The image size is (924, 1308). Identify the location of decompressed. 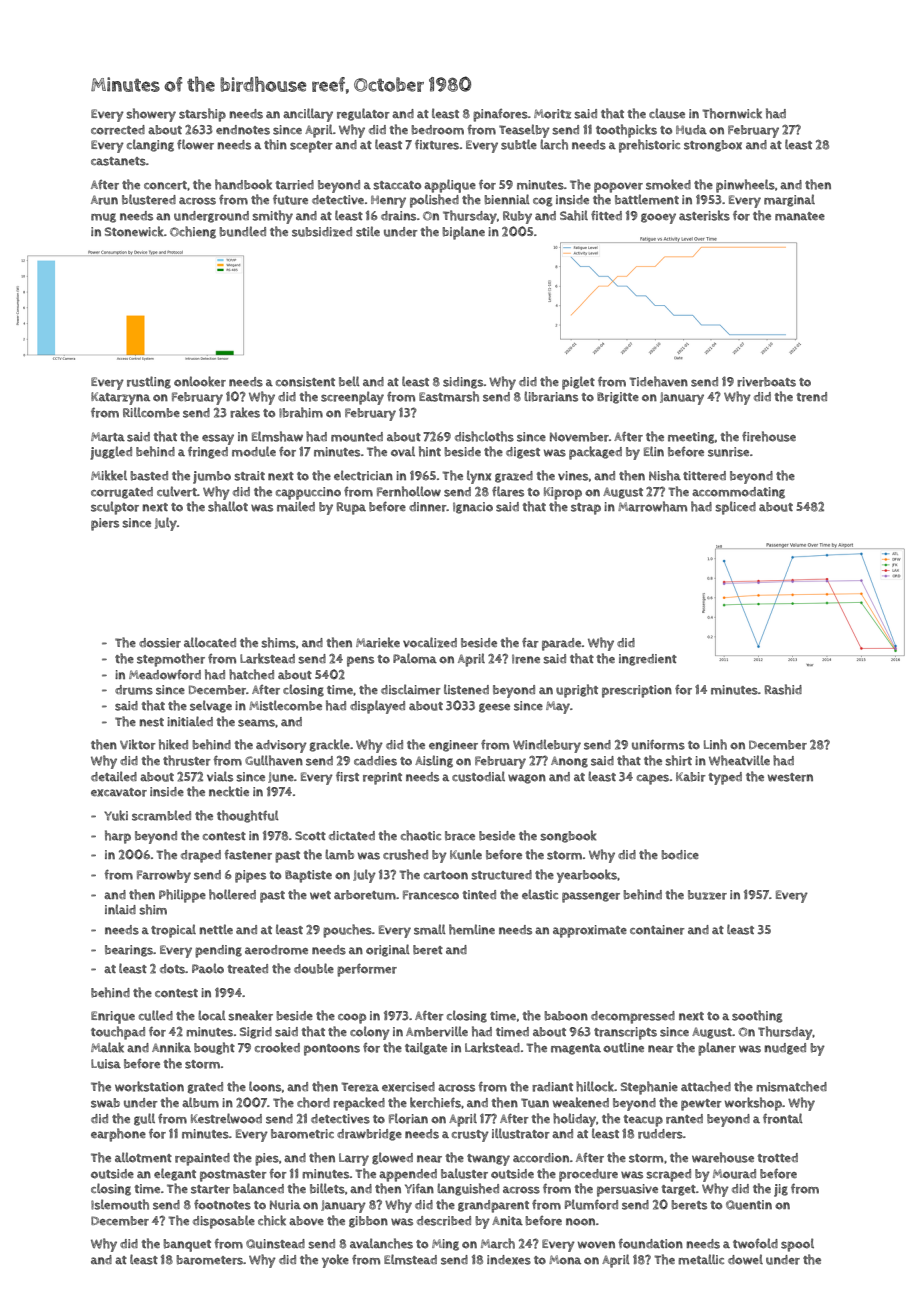
(633, 1017).
